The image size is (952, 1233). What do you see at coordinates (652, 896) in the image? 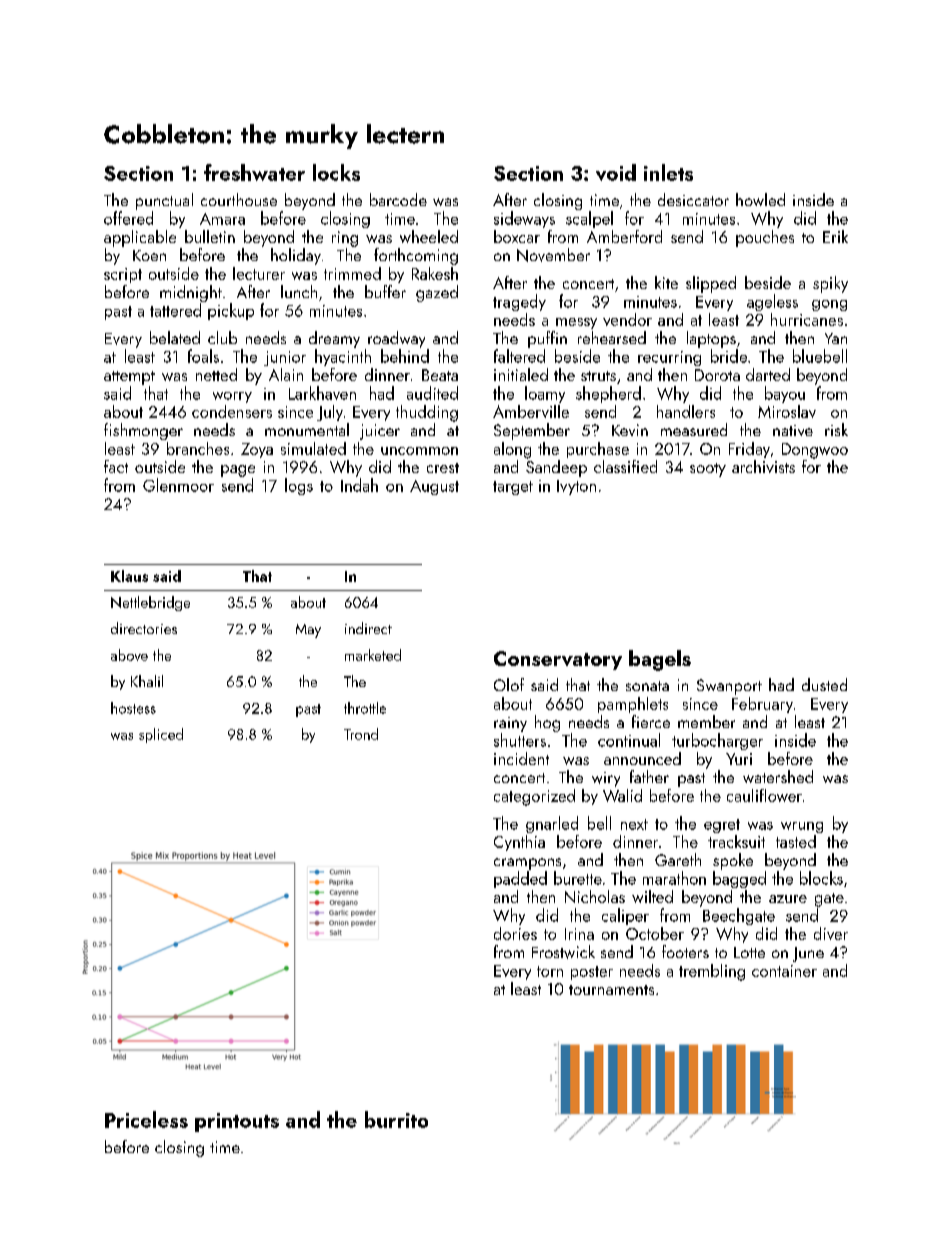
I see `wilted` at bounding box center [652, 896].
